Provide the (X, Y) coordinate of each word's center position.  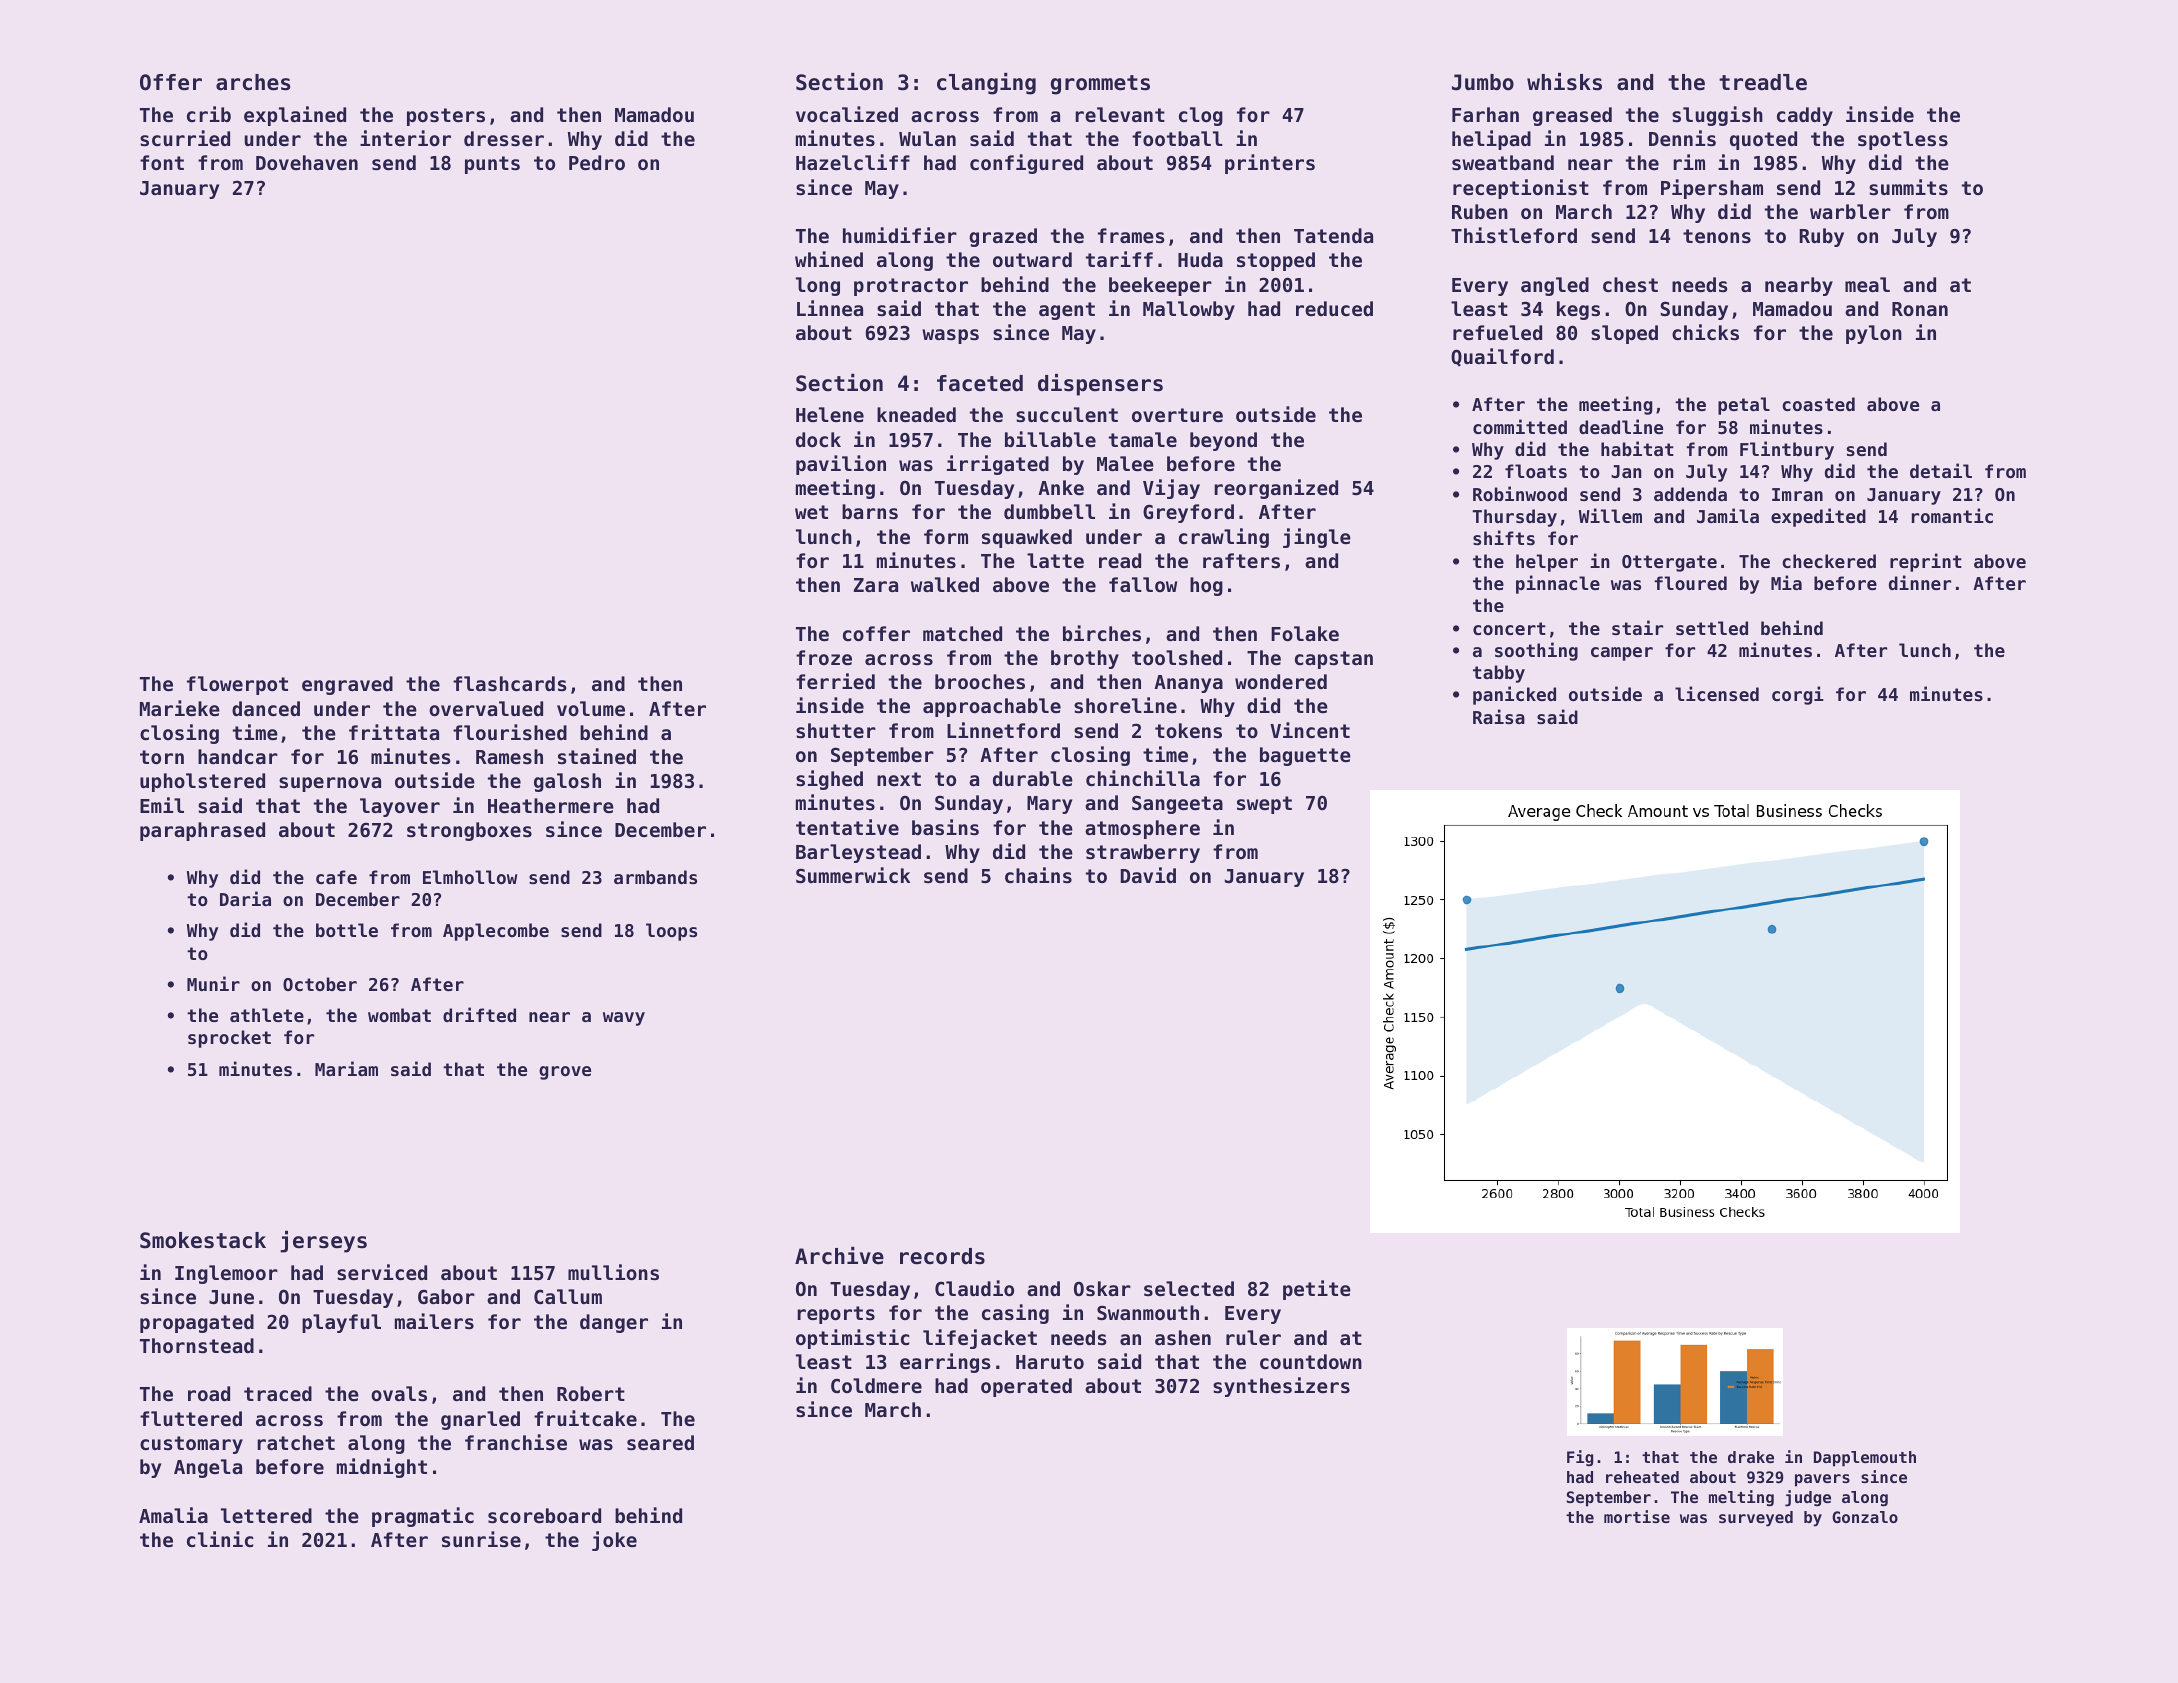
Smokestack (203, 1240)
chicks (1705, 332)
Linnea (830, 308)
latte (1055, 560)
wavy (624, 1019)
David (1148, 875)
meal (1867, 284)
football (1177, 138)
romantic (1952, 515)
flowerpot (237, 685)
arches (253, 82)
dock (818, 439)
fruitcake (585, 1418)
